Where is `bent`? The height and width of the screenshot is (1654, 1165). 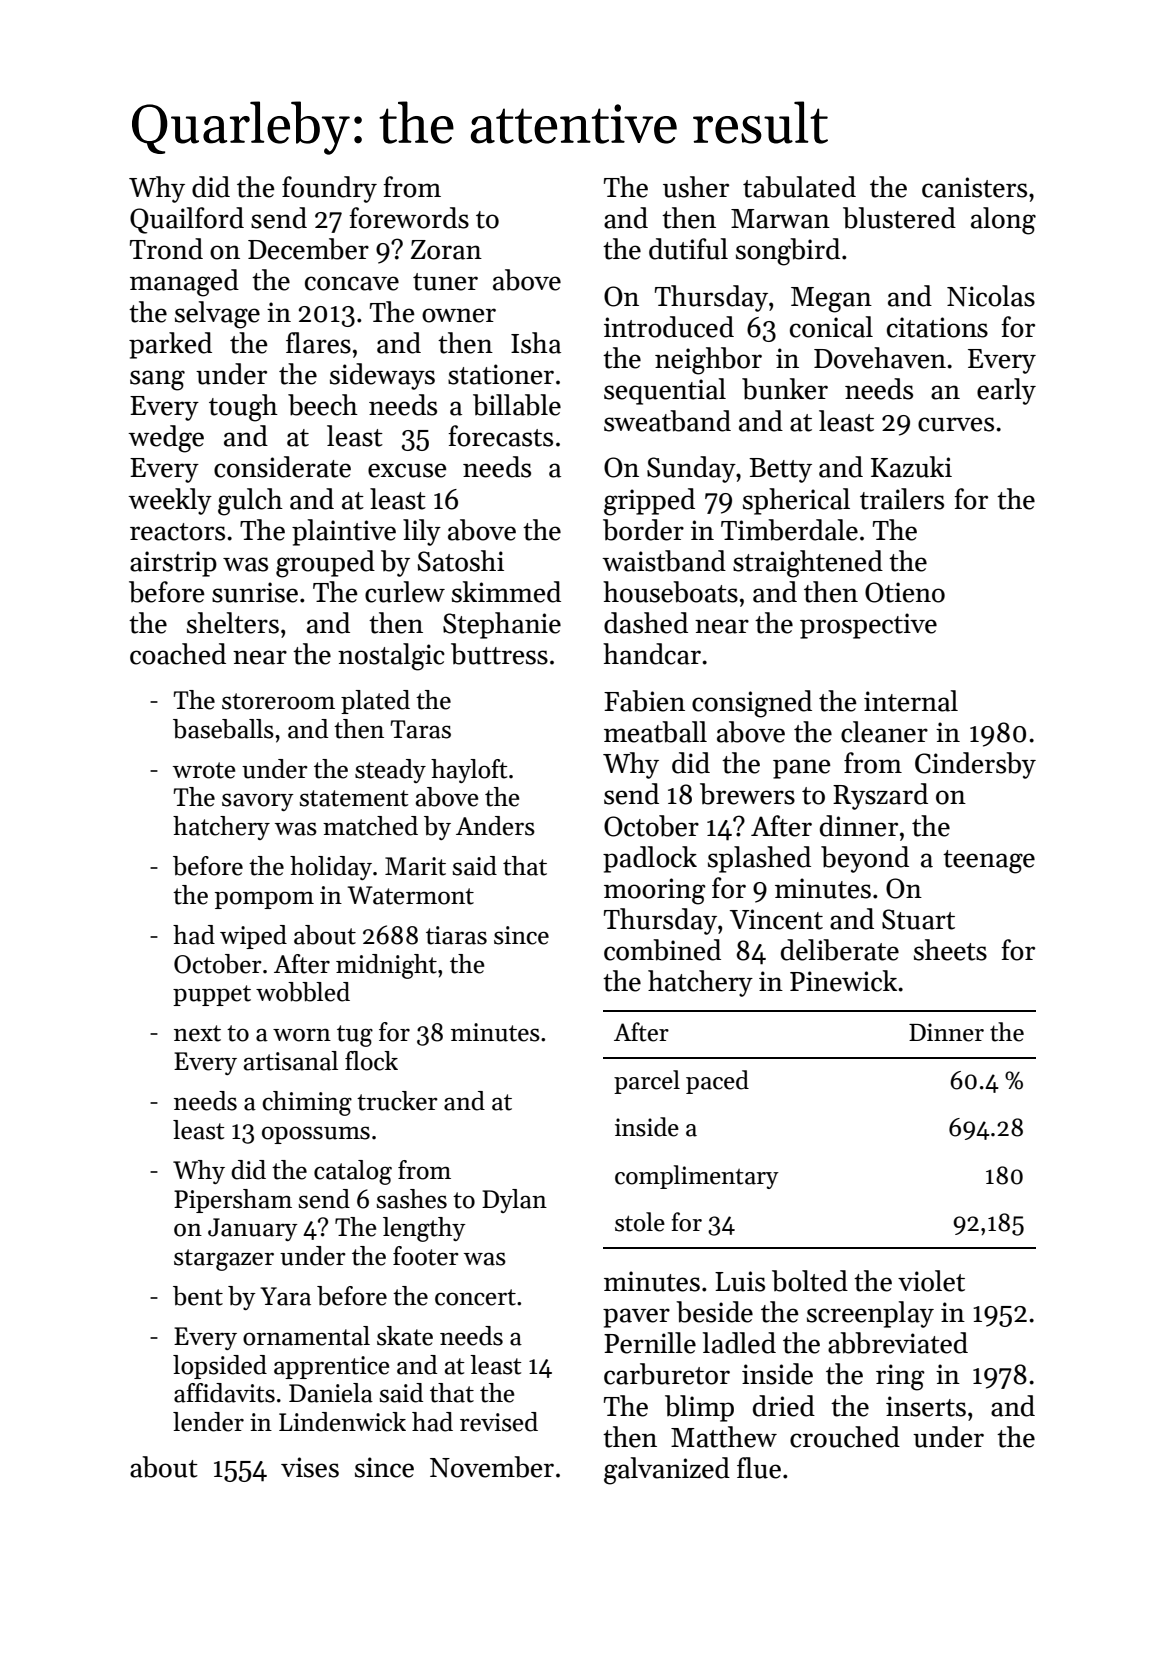
bent is located at coordinates (198, 1296).
